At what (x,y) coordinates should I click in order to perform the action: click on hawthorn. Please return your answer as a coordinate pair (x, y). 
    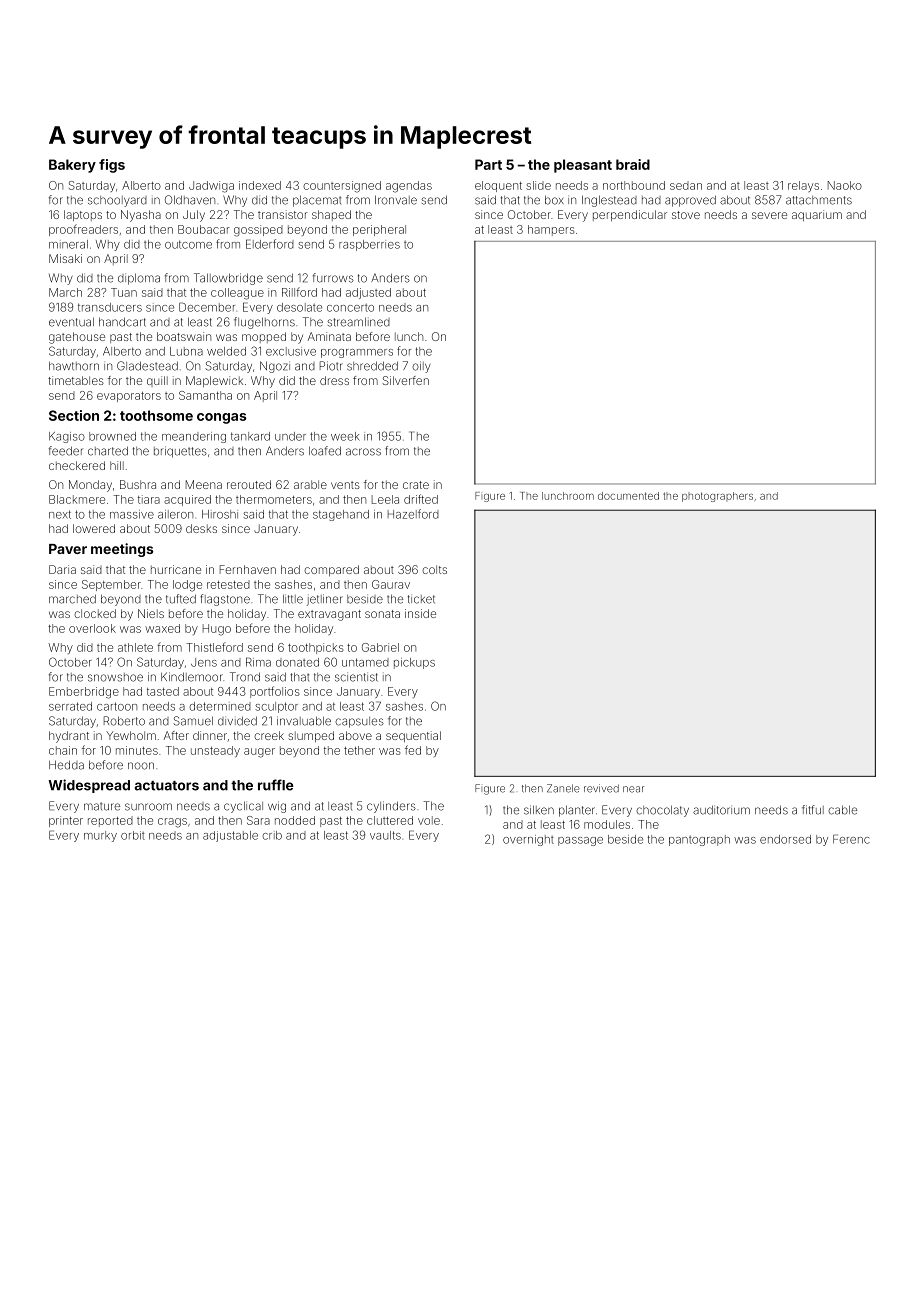
    Looking at the image, I should click on (74, 366).
